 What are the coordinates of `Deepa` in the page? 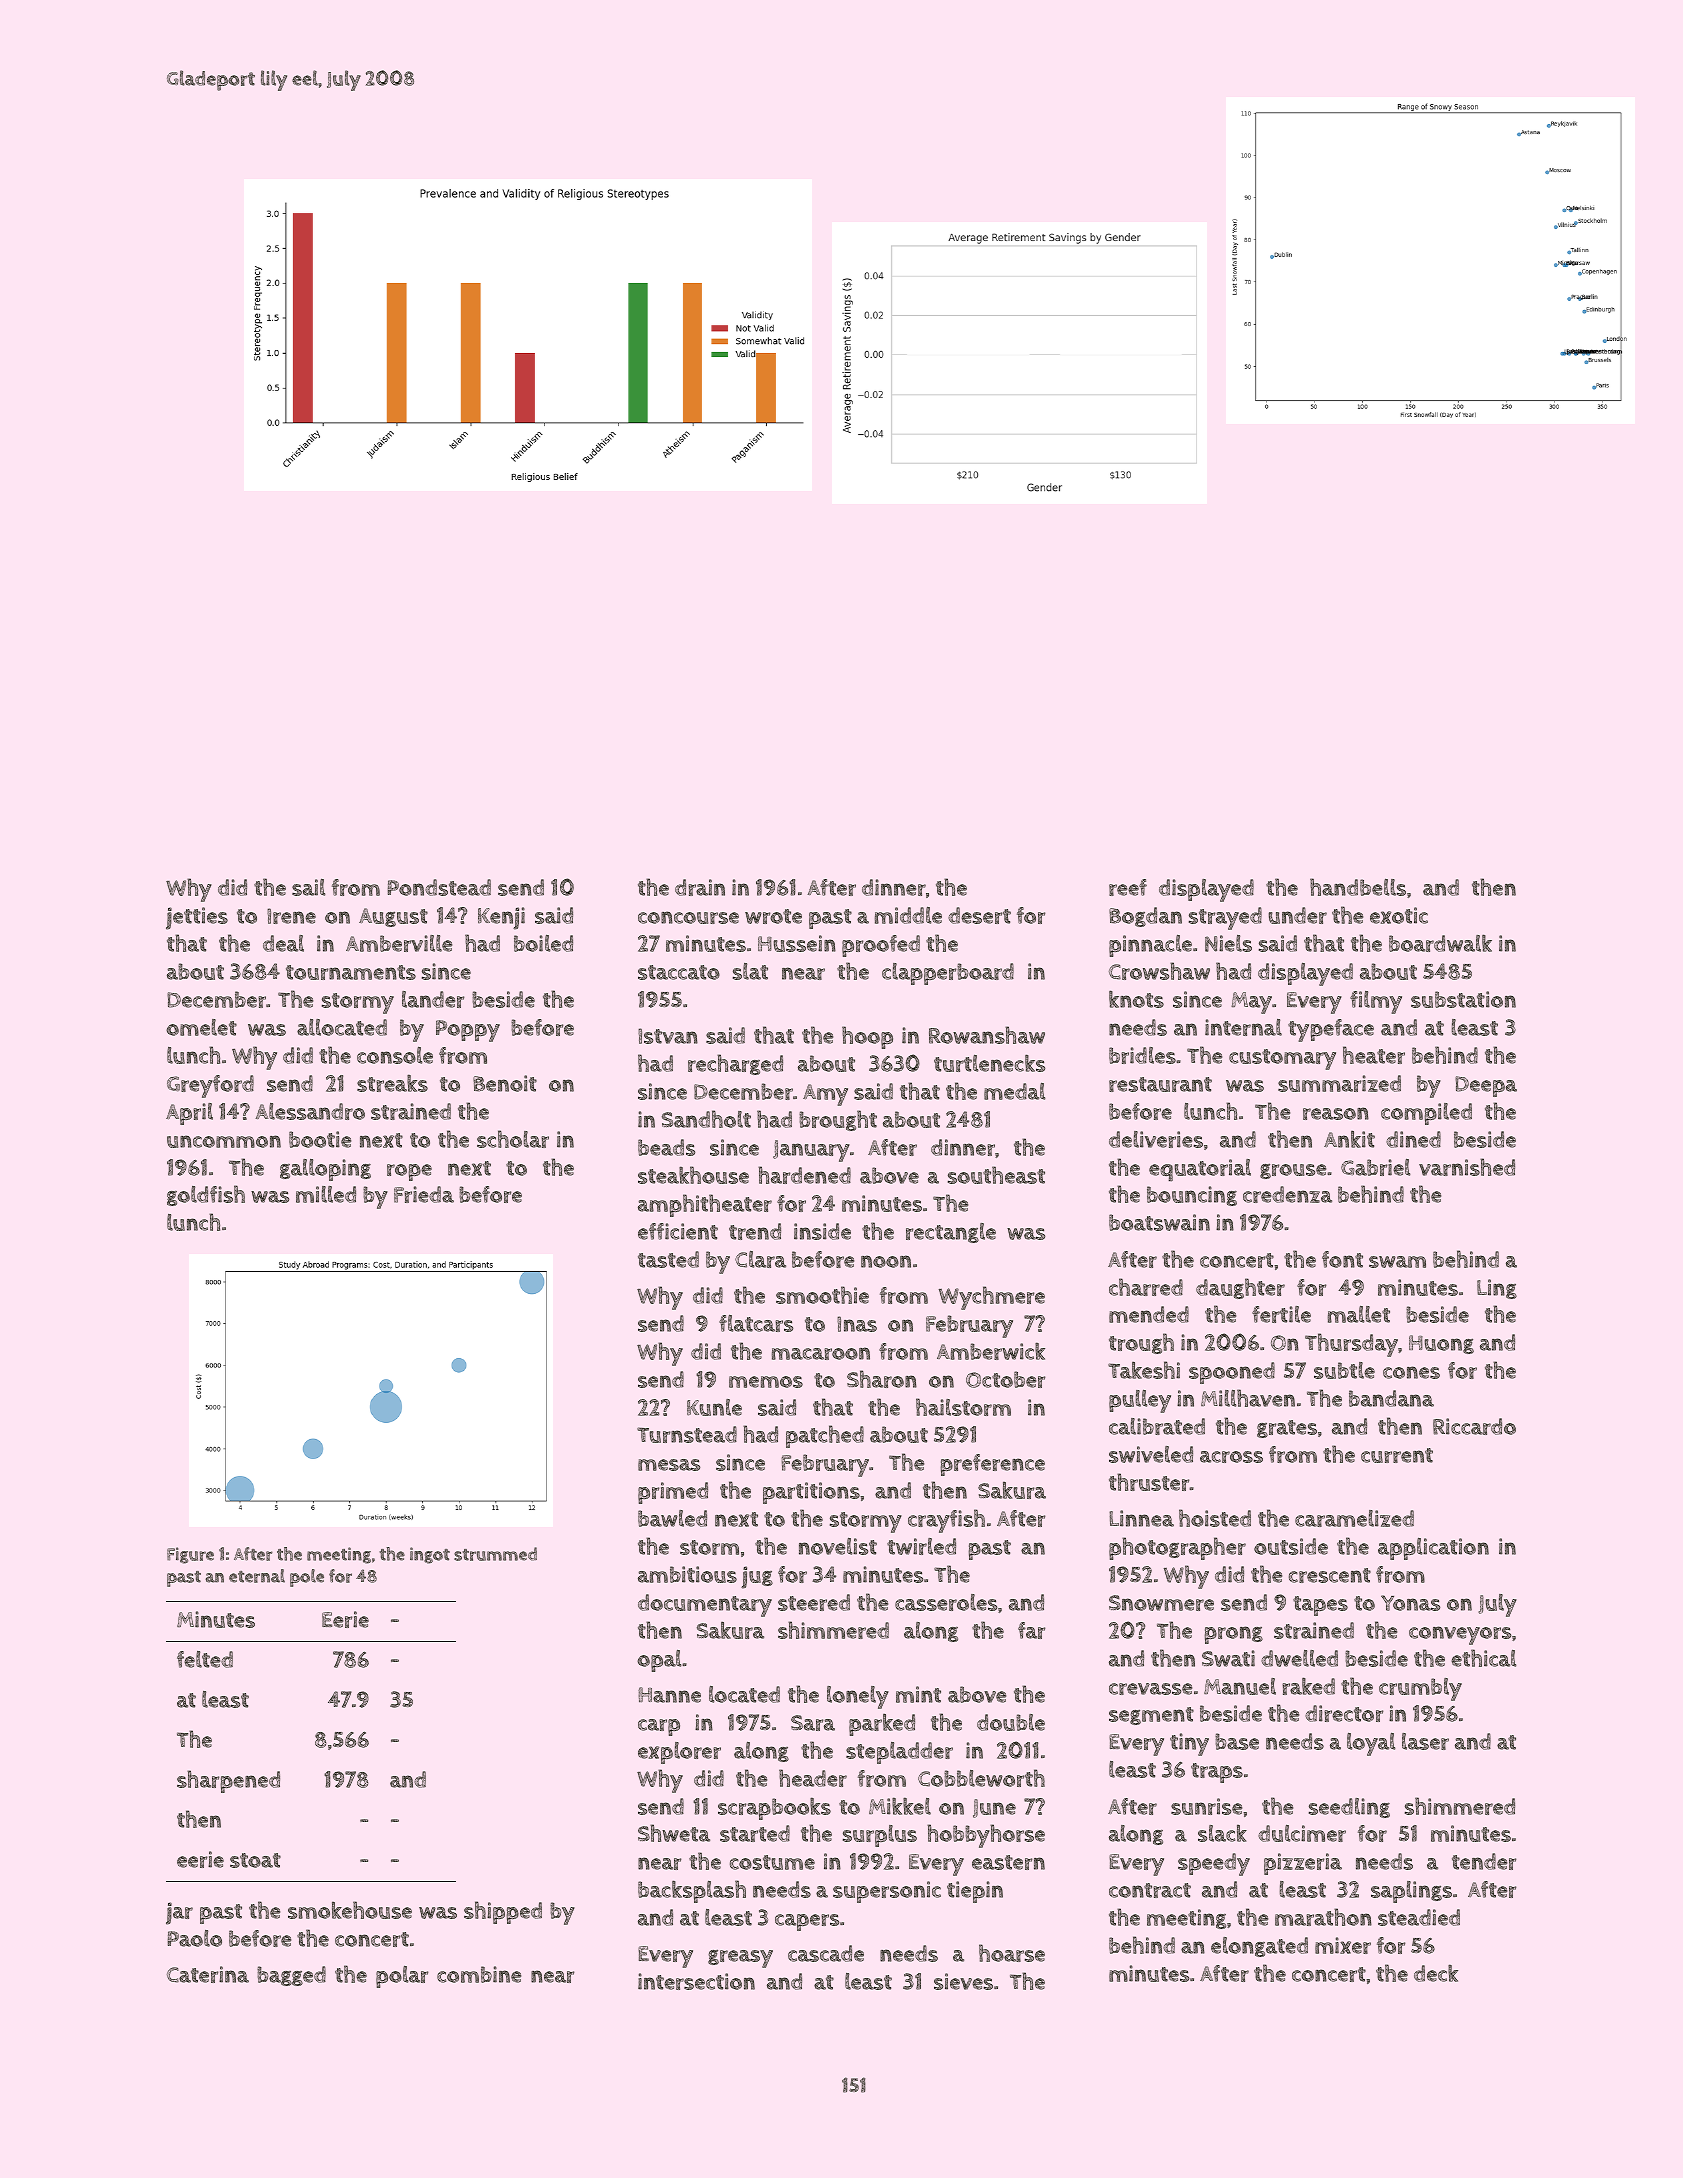 It's located at (1486, 1086).
